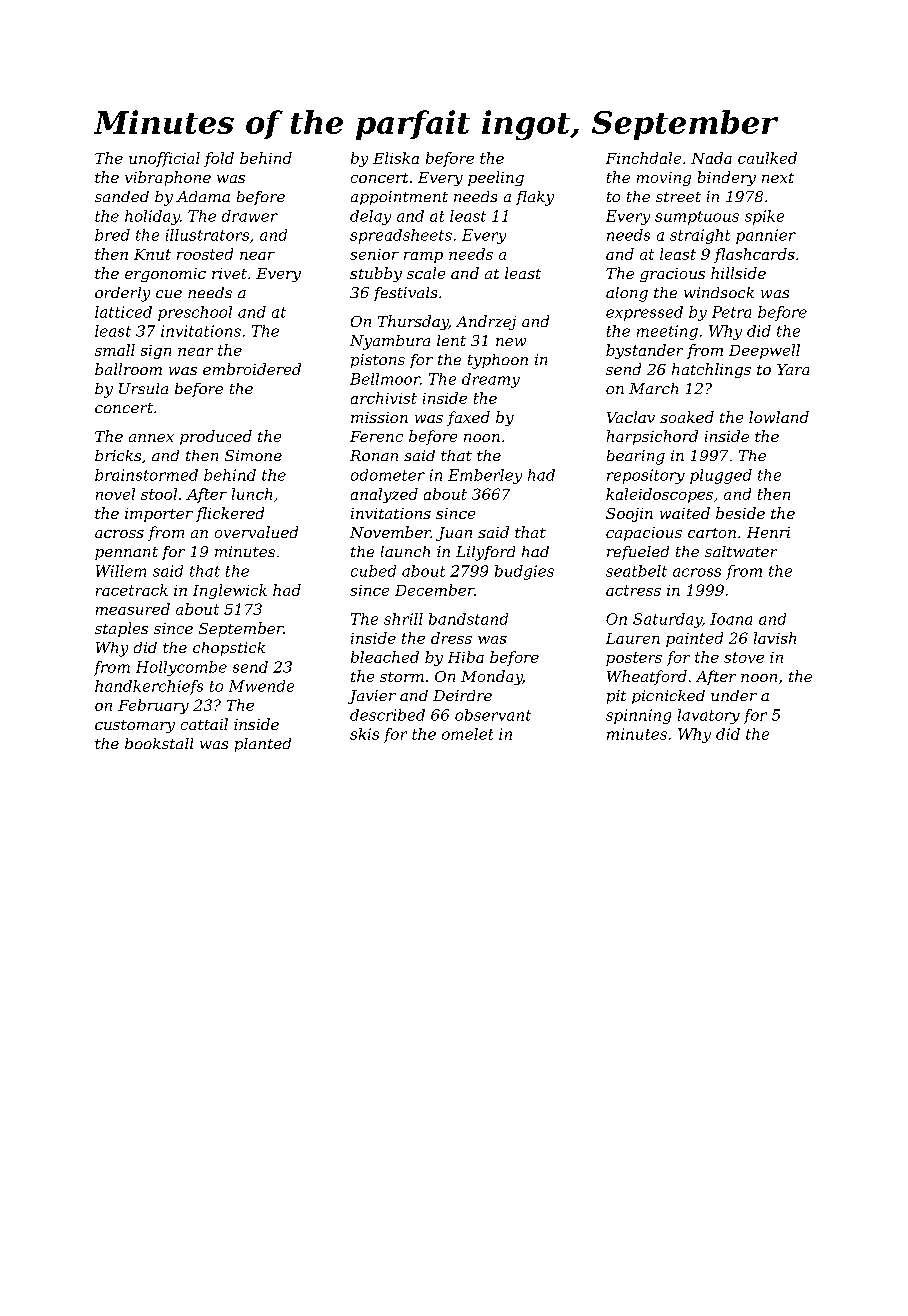 This document has width=908, height=1316. Describe the element at coordinates (744, 657) in the document. I see `stove` at that location.
